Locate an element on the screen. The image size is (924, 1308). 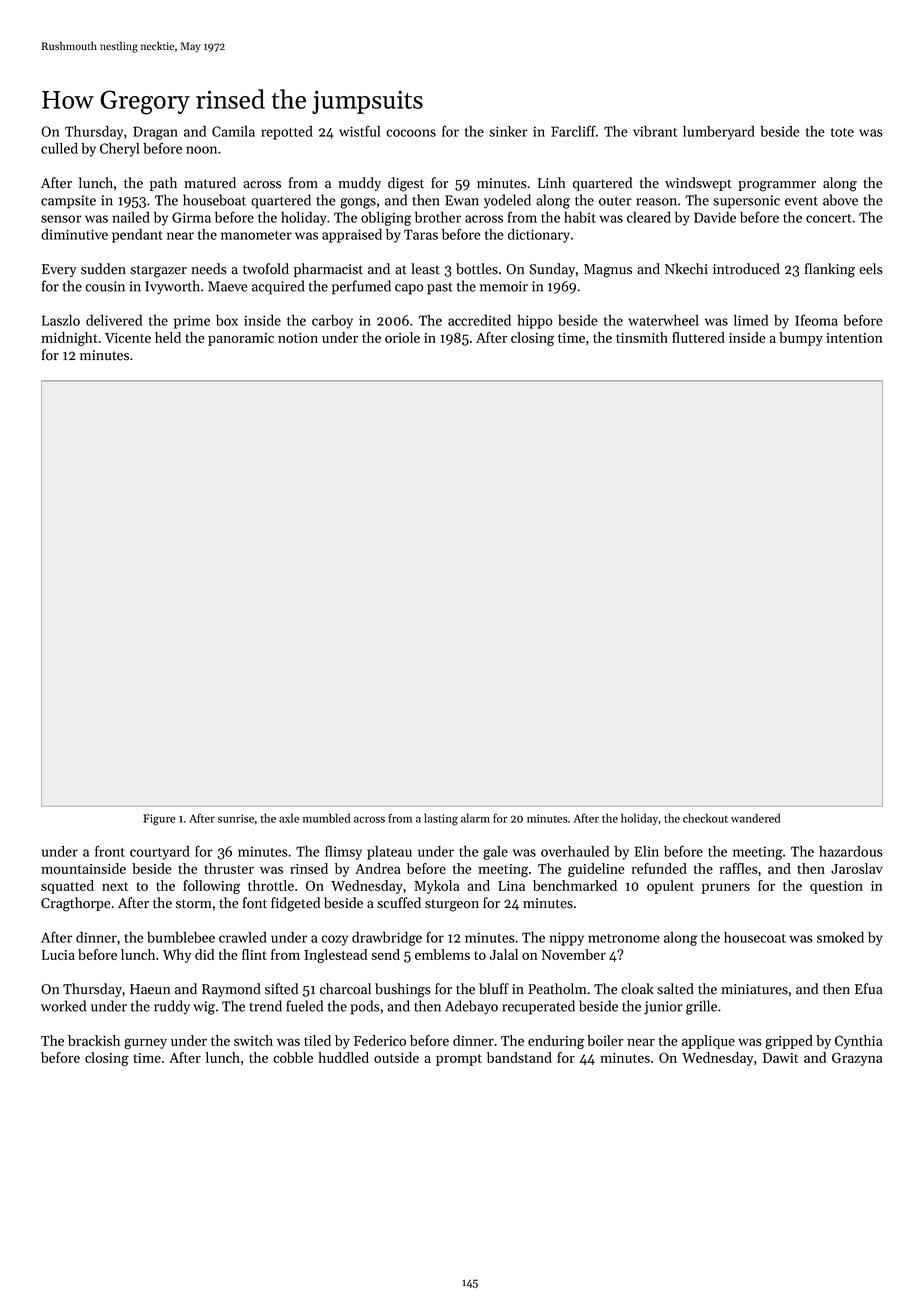
tote is located at coordinates (842, 132).
